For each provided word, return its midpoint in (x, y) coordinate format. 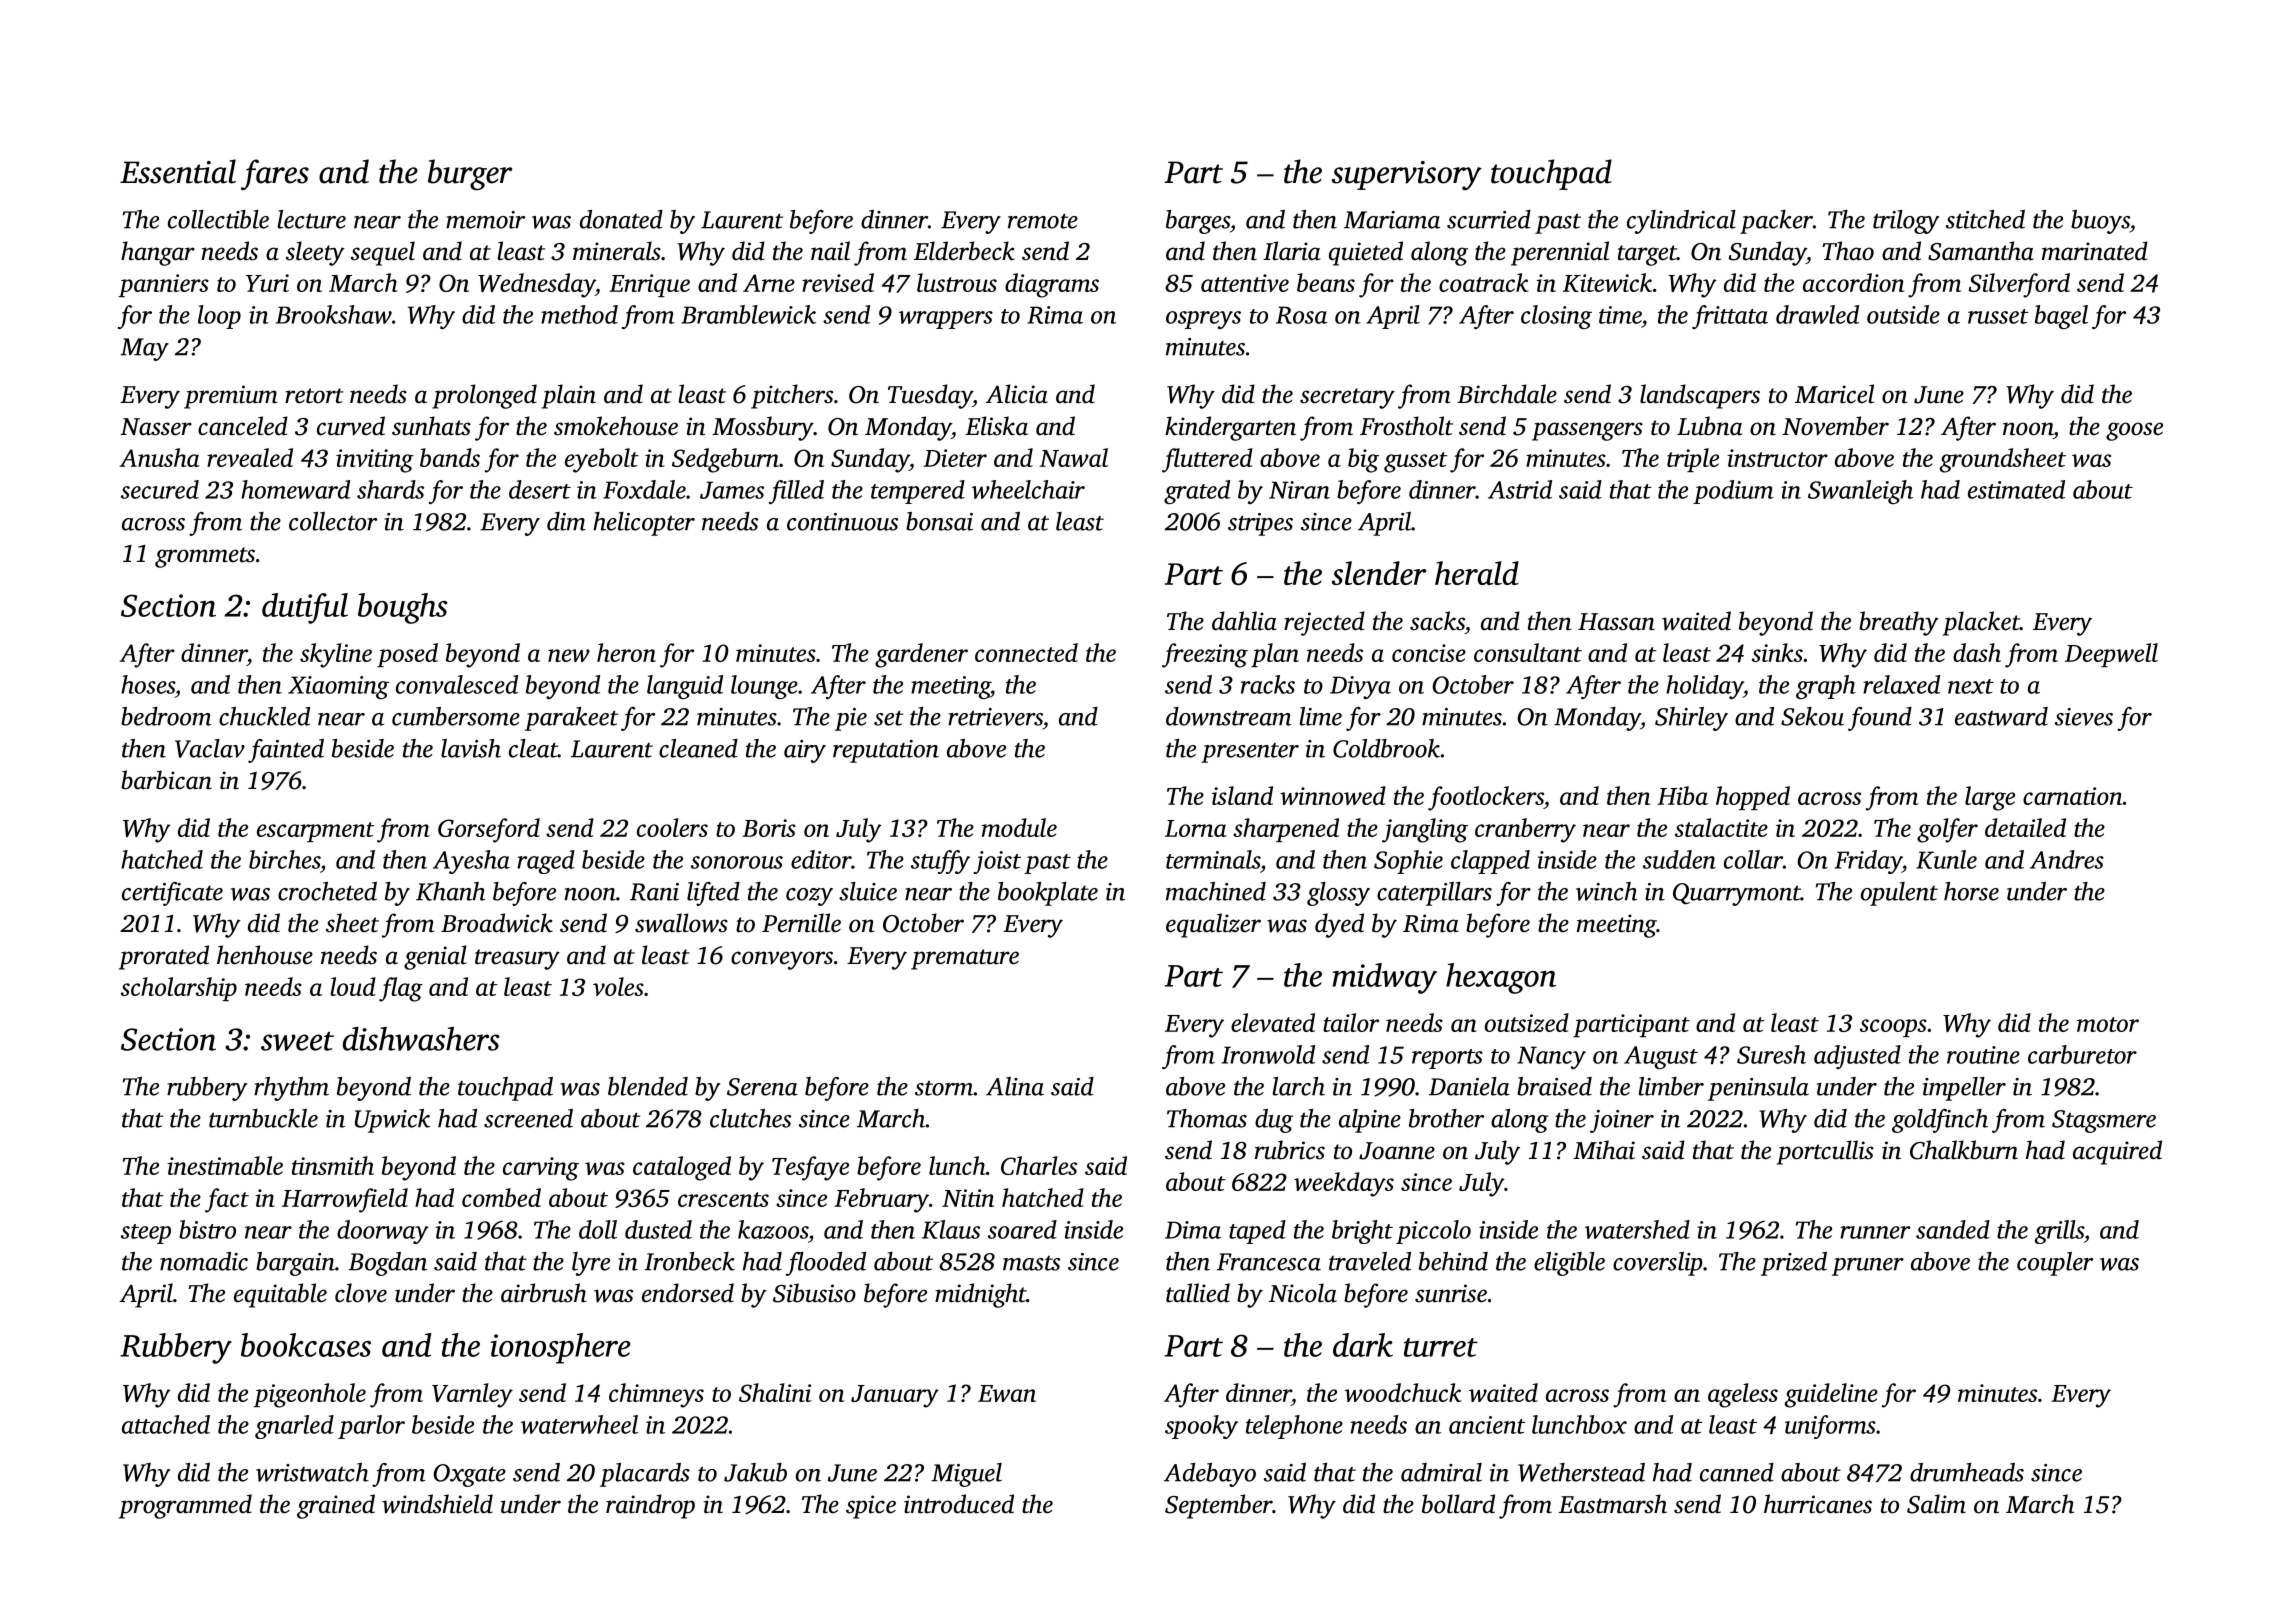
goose (2134, 431)
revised (838, 282)
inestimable (225, 1165)
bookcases (306, 1345)
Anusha (160, 457)
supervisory (1407, 175)
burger (470, 175)
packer (1776, 222)
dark (1363, 1345)
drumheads (1967, 1472)
